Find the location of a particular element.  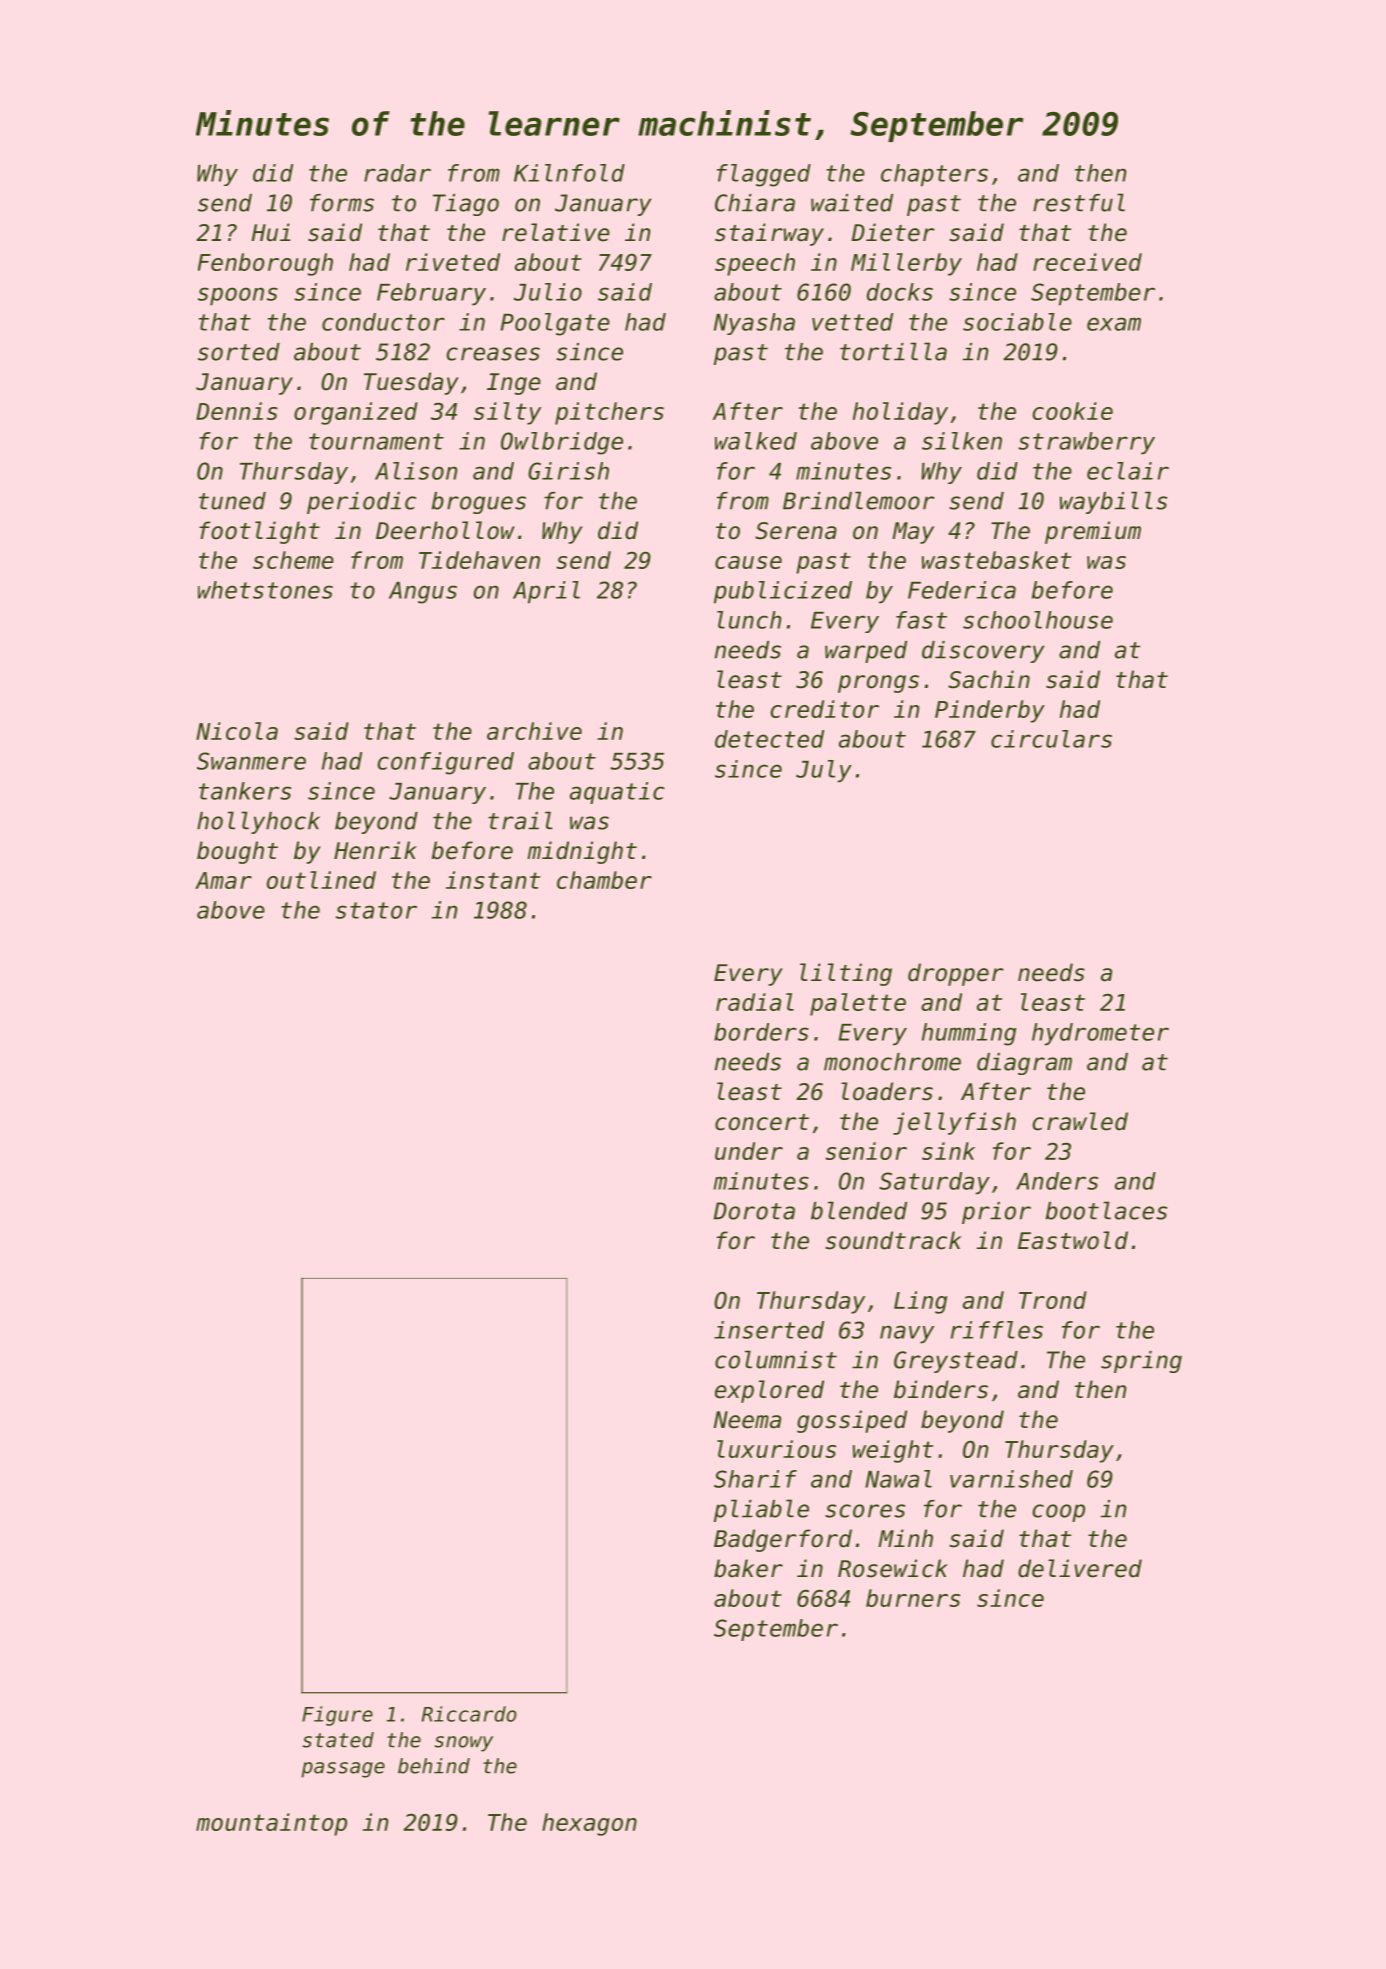

premium is located at coordinates (1093, 532).
